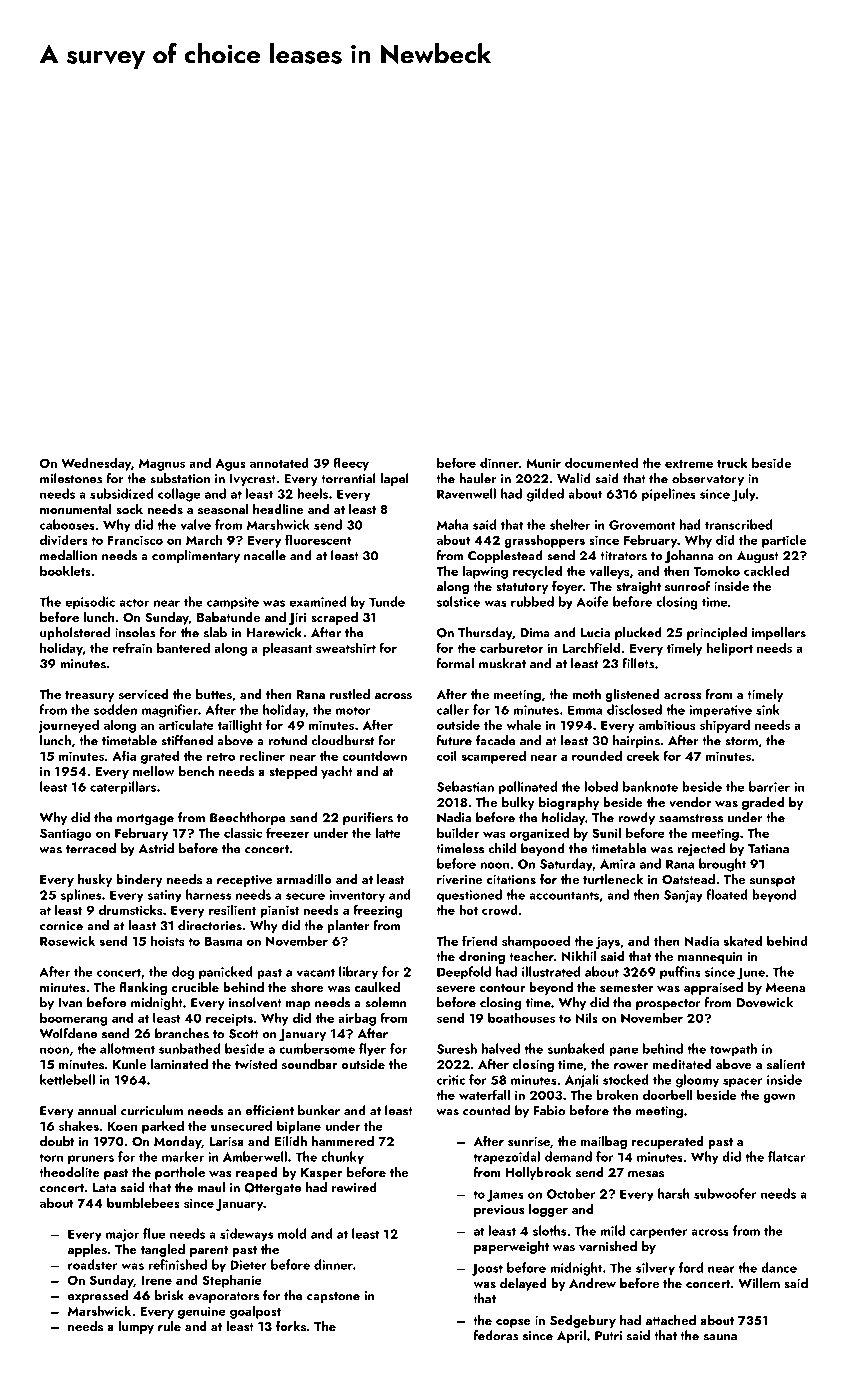 Image resolution: width=849 pixels, height=1400 pixels. I want to click on sideways, so click(246, 1235).
